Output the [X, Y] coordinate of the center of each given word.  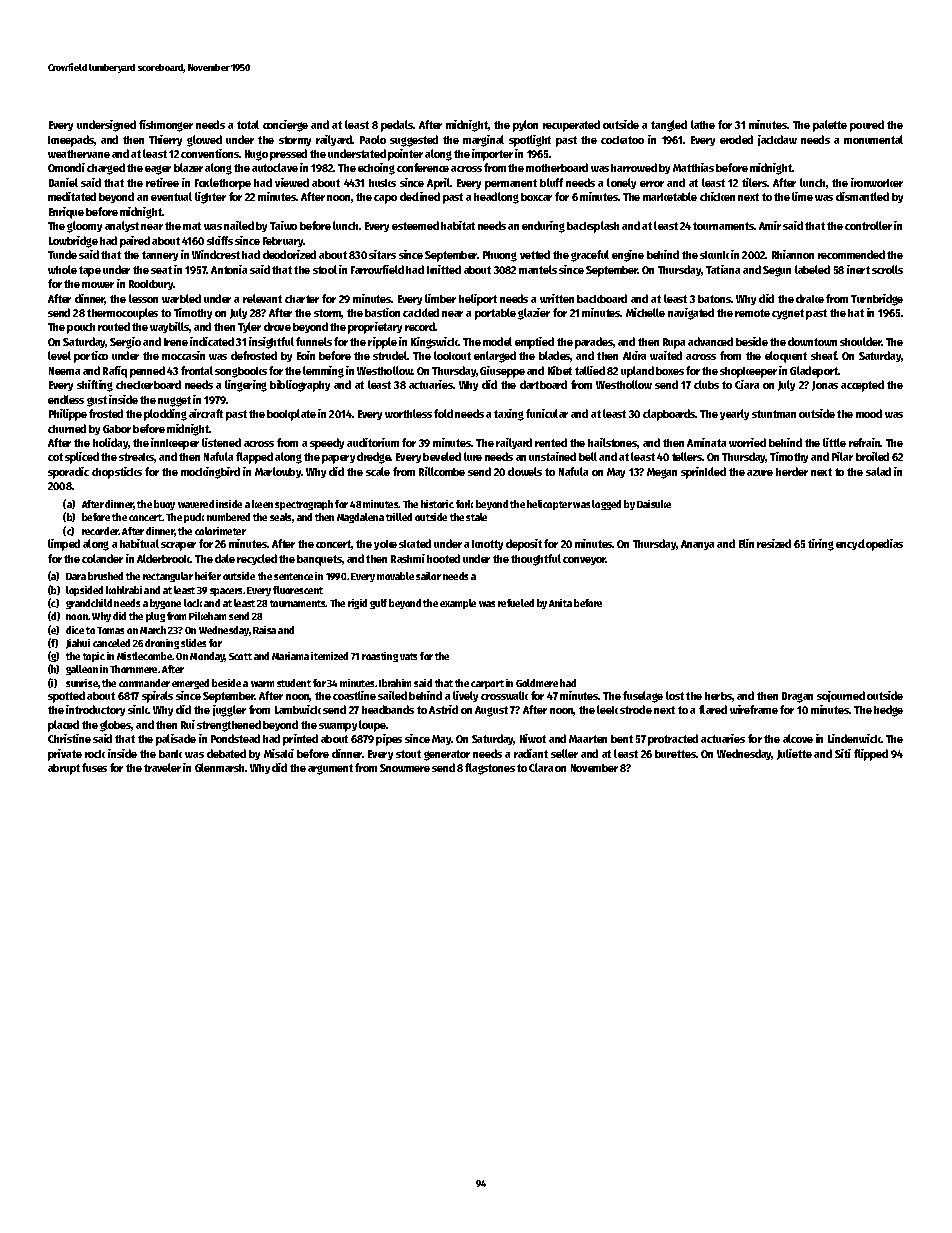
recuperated [571, 126]
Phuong [500, 256]
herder [792, 471]
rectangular [168, 577]
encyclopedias [869, 545]
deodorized [289, 254]
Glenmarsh [219, 767]
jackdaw [777, 140]
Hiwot [533, 738]
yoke [385, 545]
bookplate [291, 415]
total [248, 124]
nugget [174, 401]
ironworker [877, 182]
